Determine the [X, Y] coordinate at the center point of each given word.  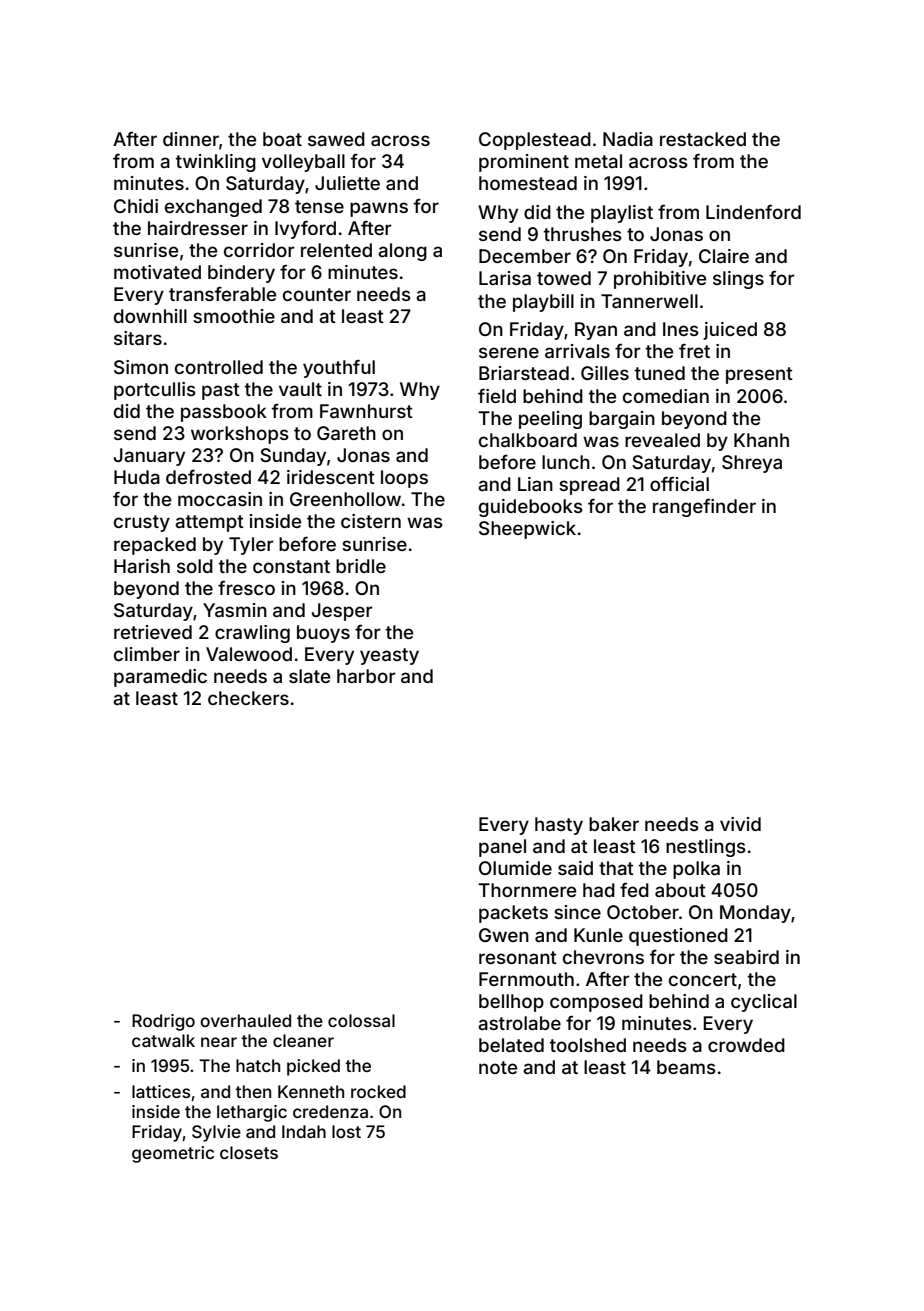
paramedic [160, 678]
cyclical [764, 1003]
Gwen [504, 935]
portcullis [155, 391]
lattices [161, 1091]
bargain [622, 420]
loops [404, 479]
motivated [157, 272]
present [759, 375]
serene [509, 352]
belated [511, 1045]
